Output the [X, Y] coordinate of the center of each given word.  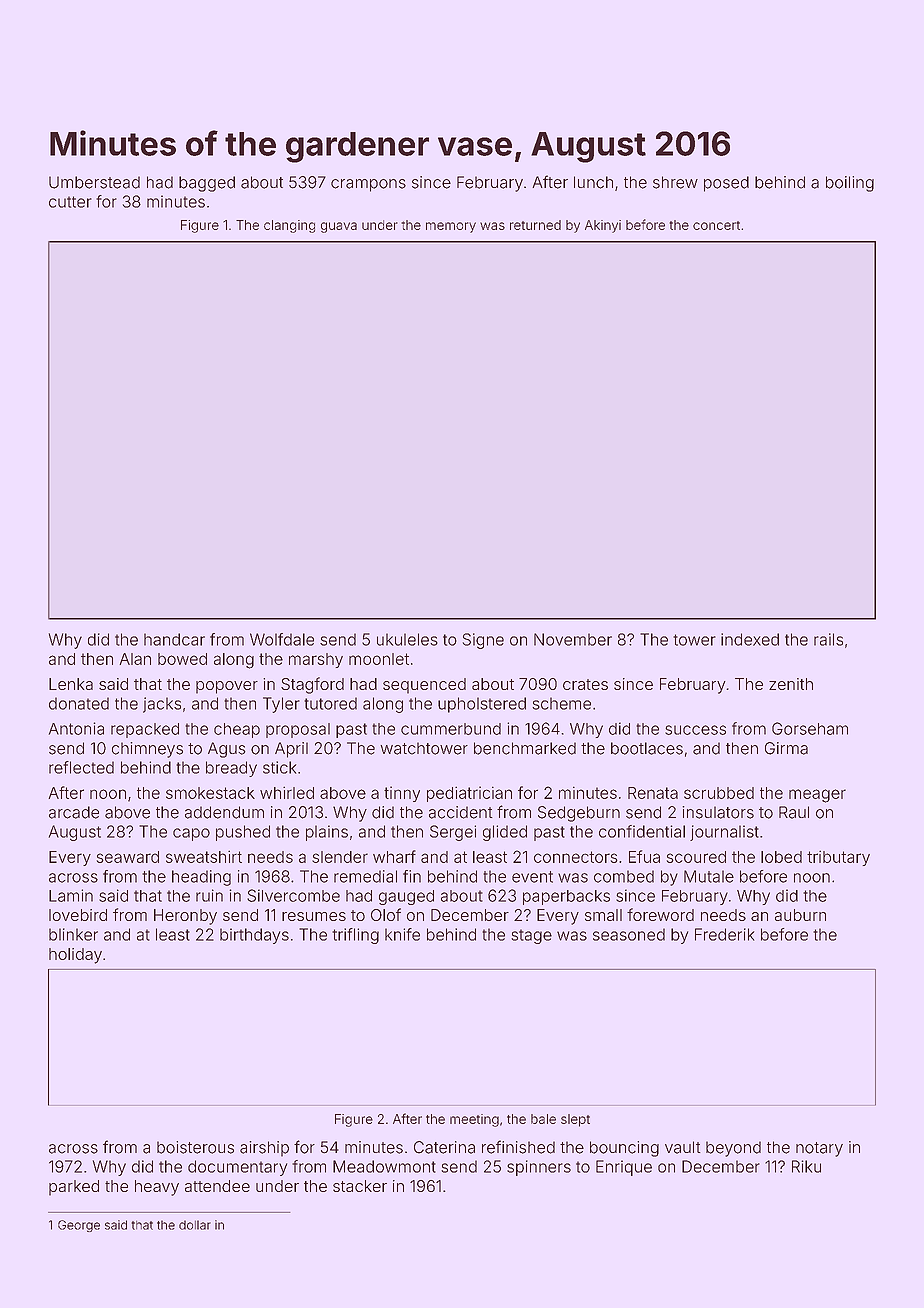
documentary [237, 1168]
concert [716, 225]
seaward [128, 857]
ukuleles [407, 639]
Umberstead [94, 182]
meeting [474, 1120]
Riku [806, 1166]
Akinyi [603, 226]
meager [817, 796]
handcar [174, 639]
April [291, 750]
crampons [368, 185]
